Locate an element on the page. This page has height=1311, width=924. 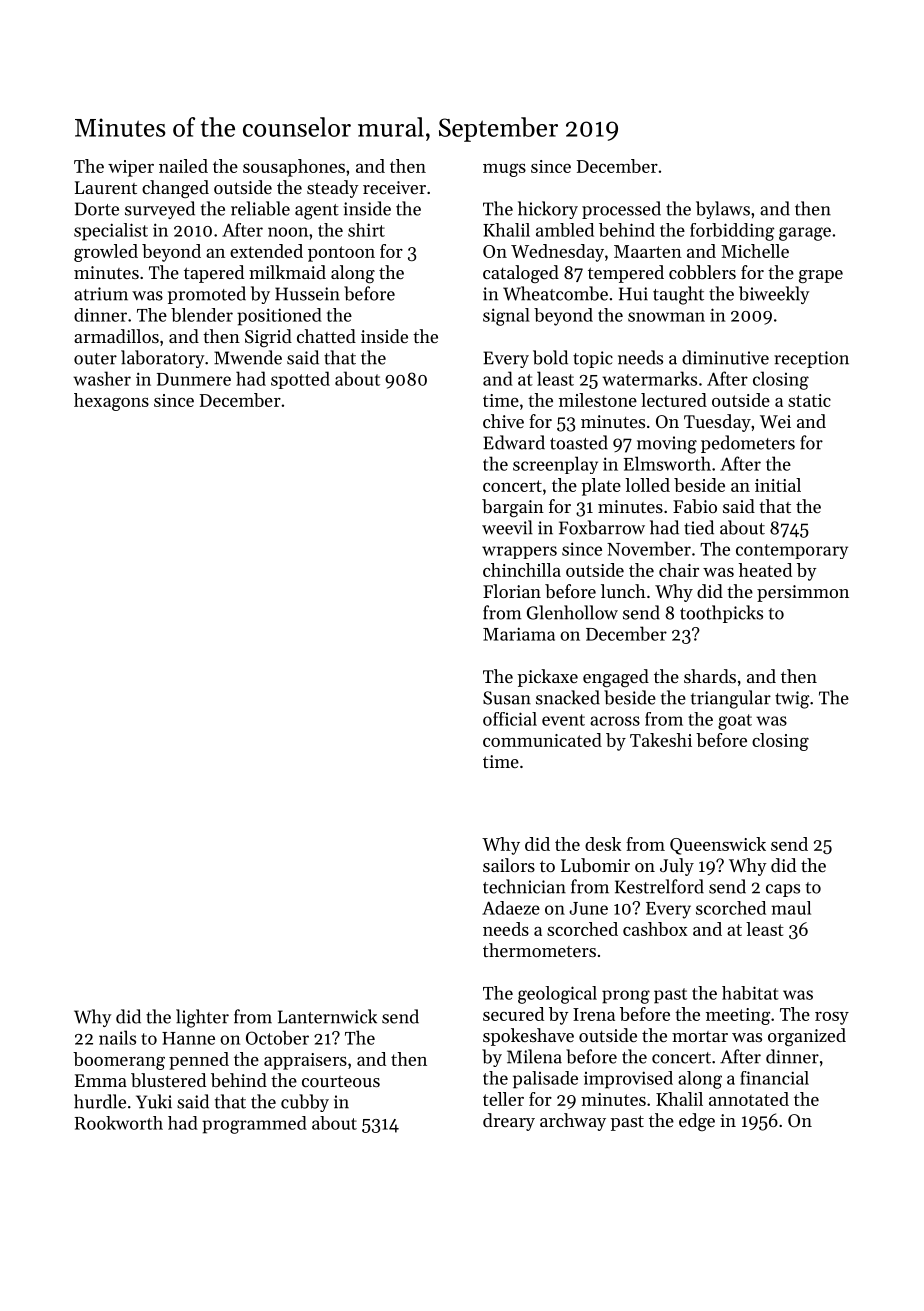
moving is located at coordinates (667, 445).
